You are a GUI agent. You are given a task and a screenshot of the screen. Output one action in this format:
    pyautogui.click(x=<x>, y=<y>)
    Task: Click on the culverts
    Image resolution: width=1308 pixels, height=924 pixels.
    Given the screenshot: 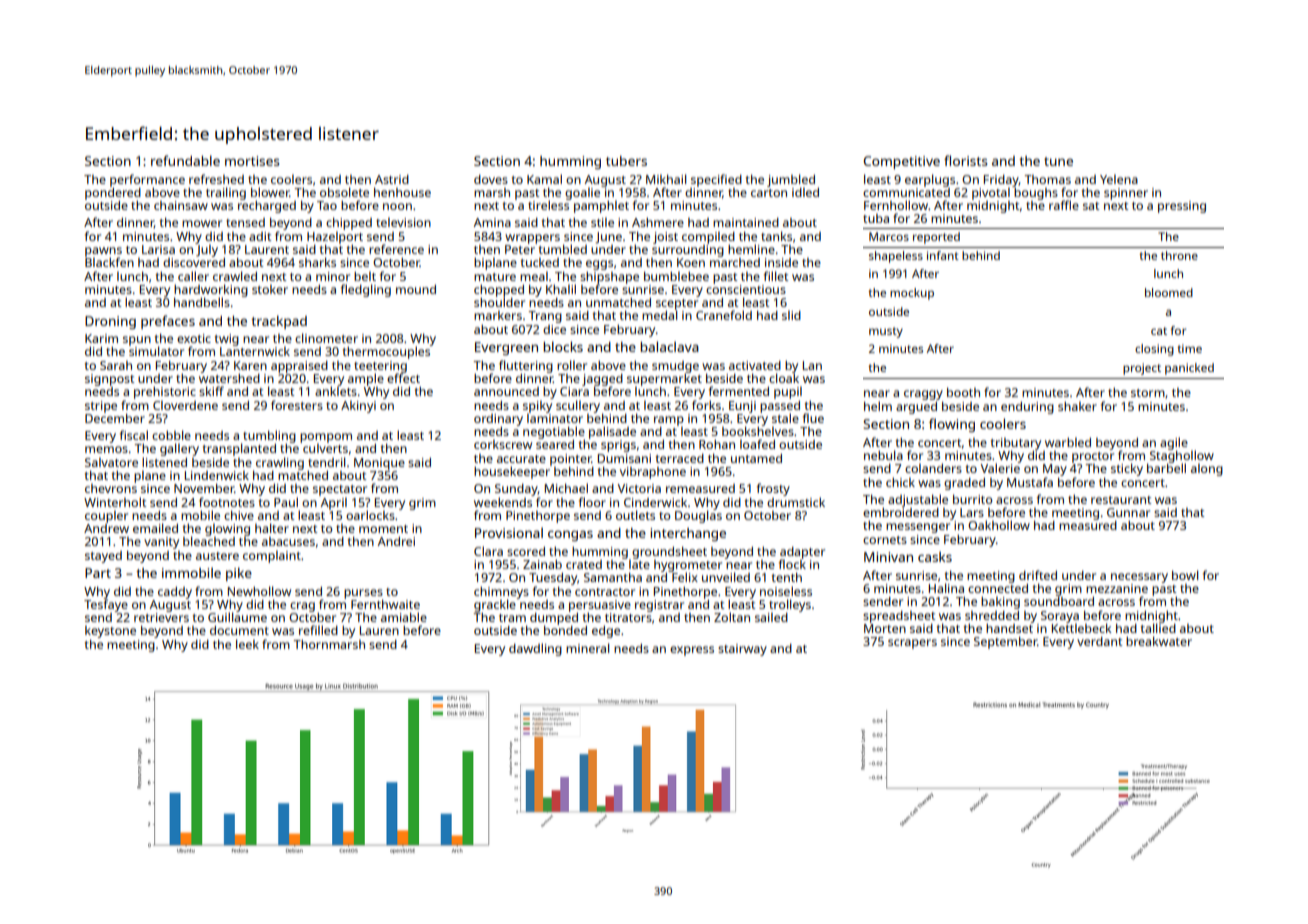 What is the action you would take?
    pyautogui.click(x=325, y=448)
